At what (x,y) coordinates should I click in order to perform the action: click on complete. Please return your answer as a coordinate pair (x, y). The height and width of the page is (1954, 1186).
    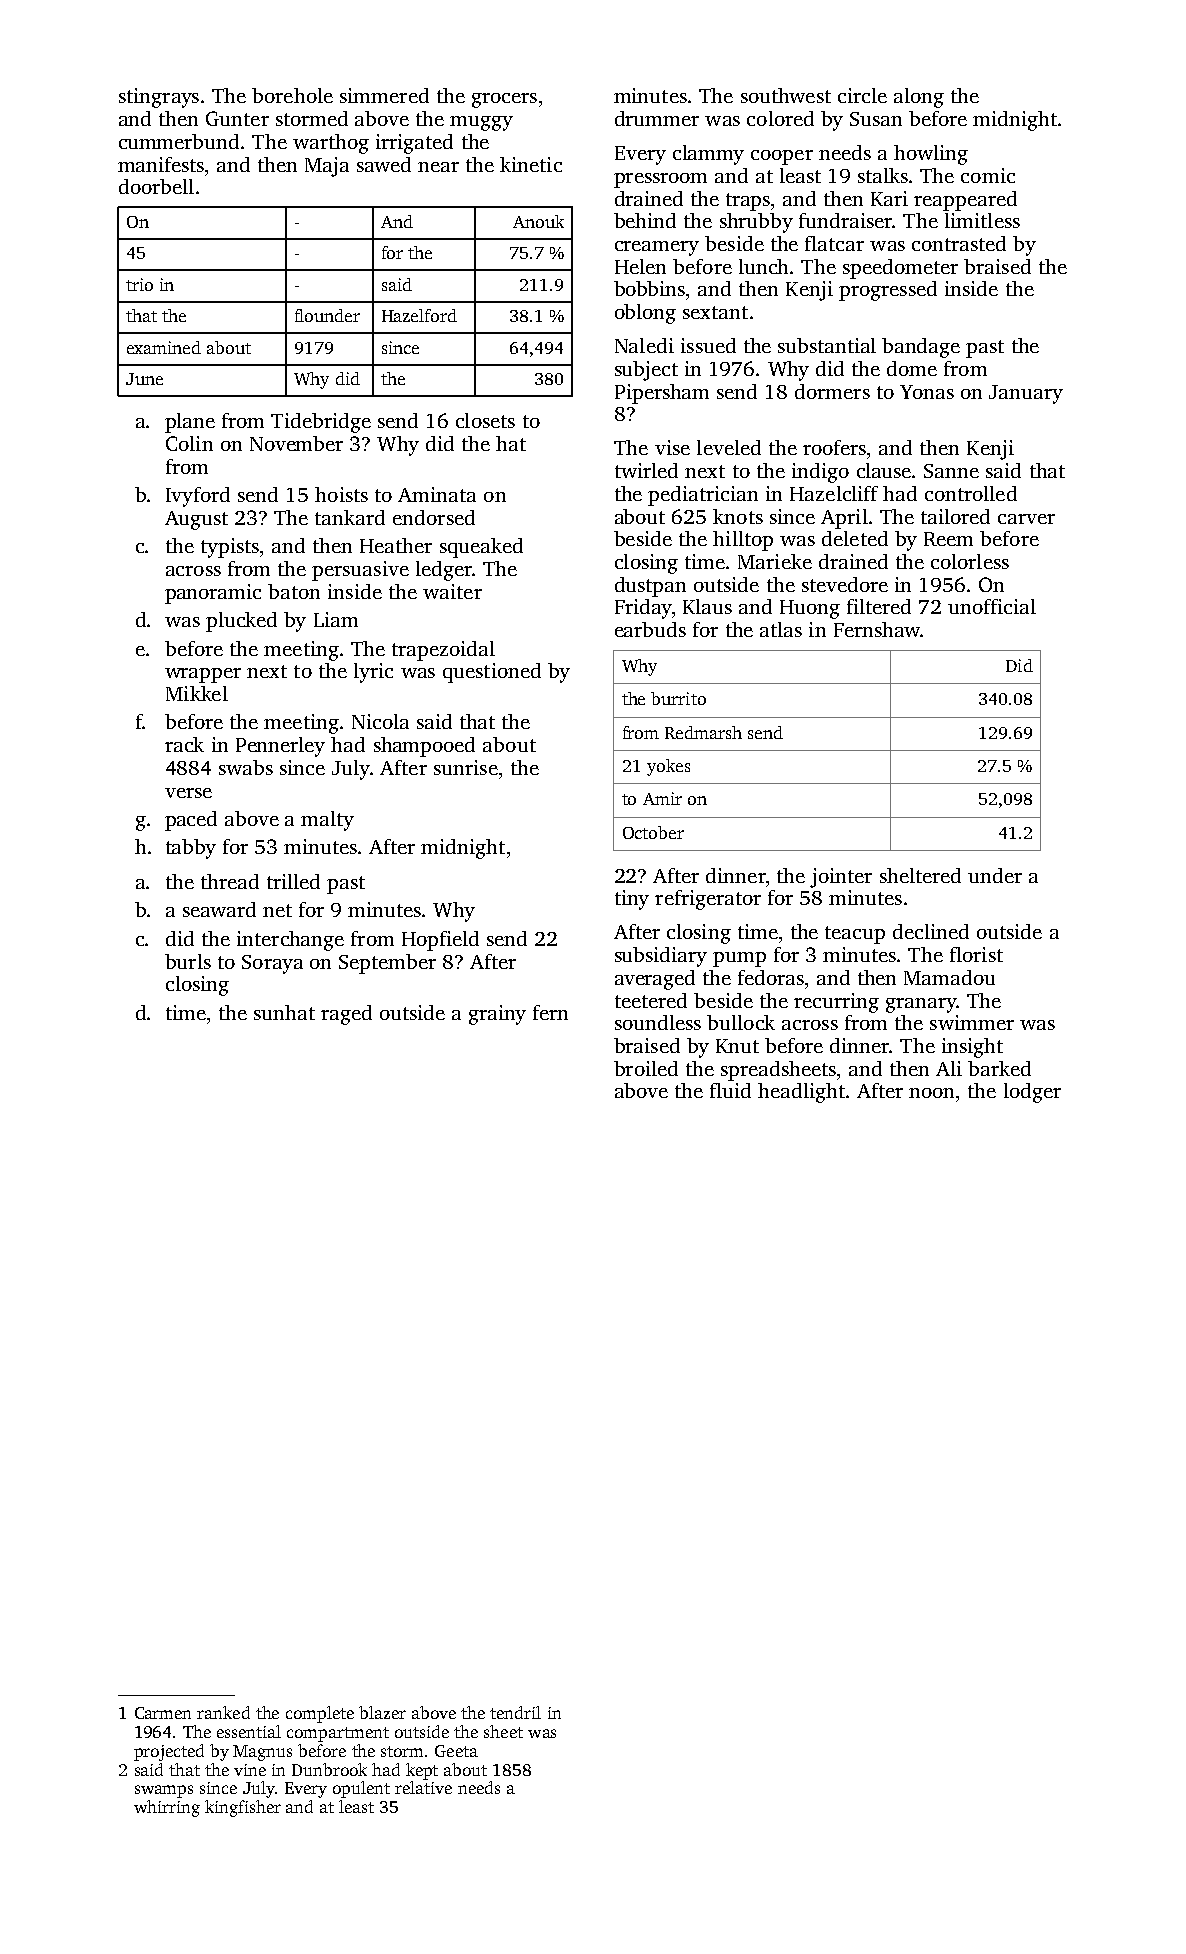
    Looking at the image, I should click on (320, 1714).
